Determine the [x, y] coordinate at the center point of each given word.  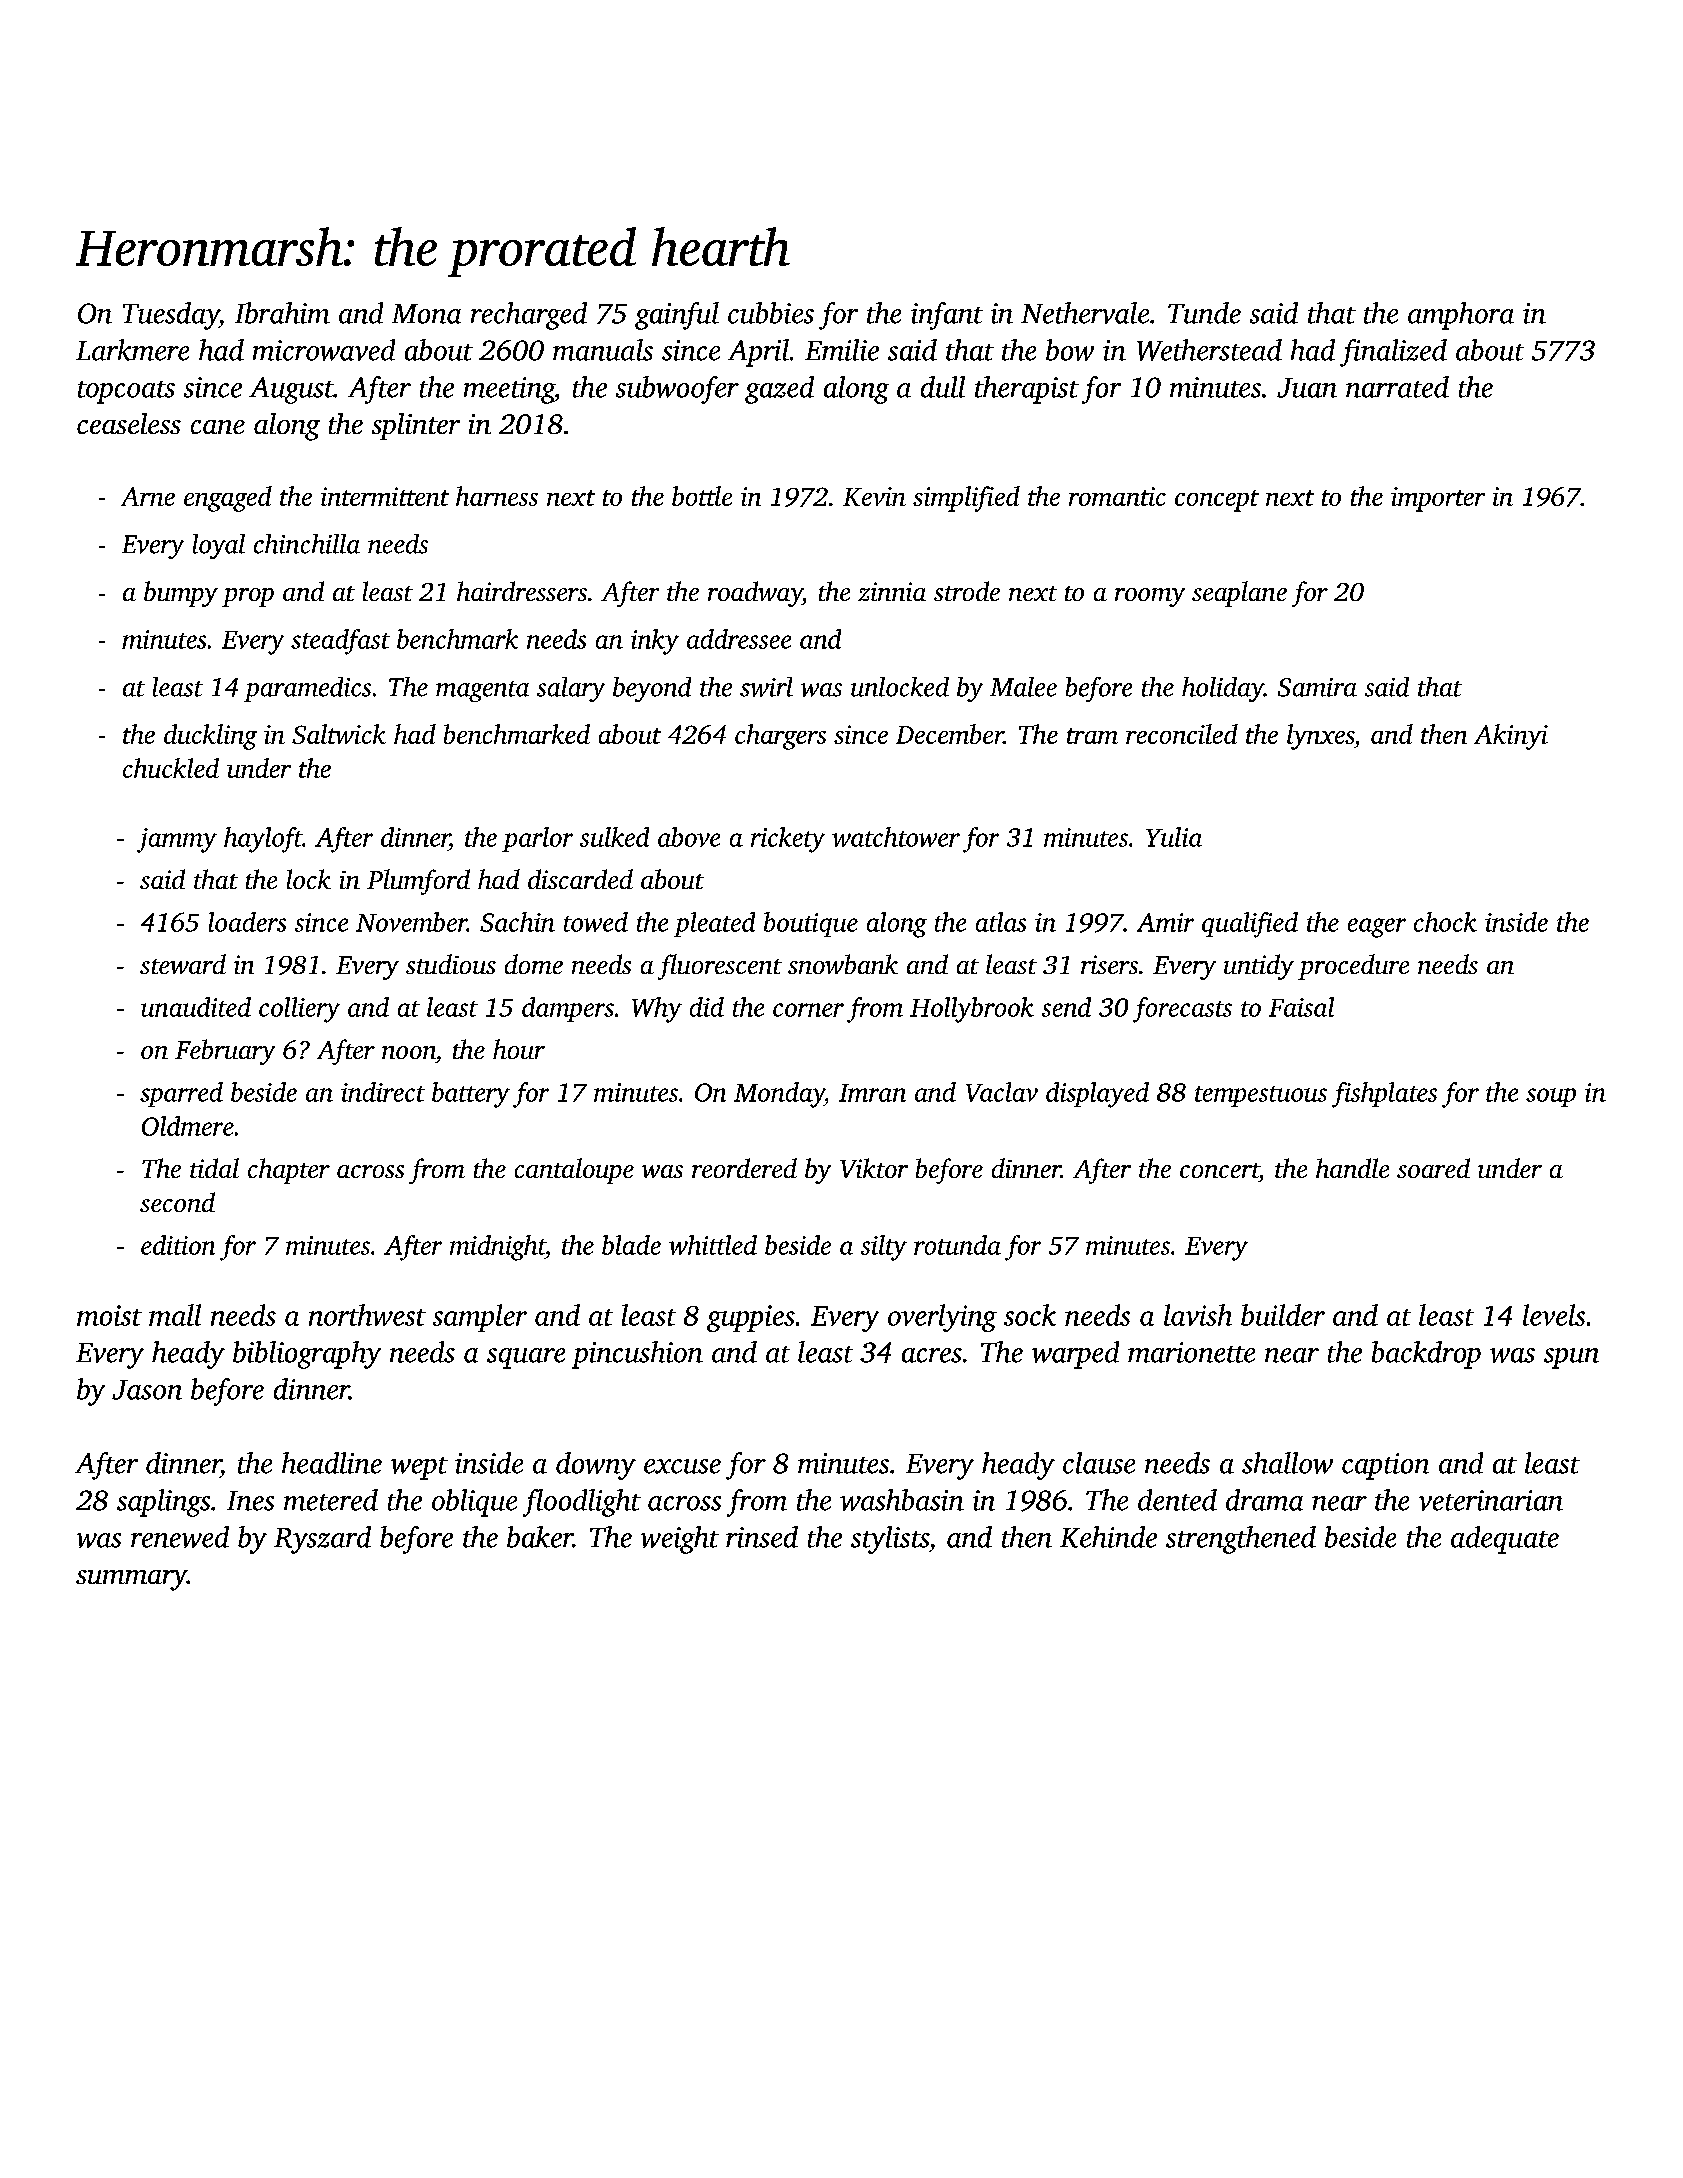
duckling [210, 737]
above [689, 837]
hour [519, 1049]
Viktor [874, 1168]
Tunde [1204, 313]
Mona [426, 314]
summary [131, 1580]
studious [451, 964]
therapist [1027, 390]
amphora [1461, 316]
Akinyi [1511, 737]
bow [1070, 350]
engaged [228, 499]
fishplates [1384, 1095]
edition [178, 1245]
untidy [1259, 967]
